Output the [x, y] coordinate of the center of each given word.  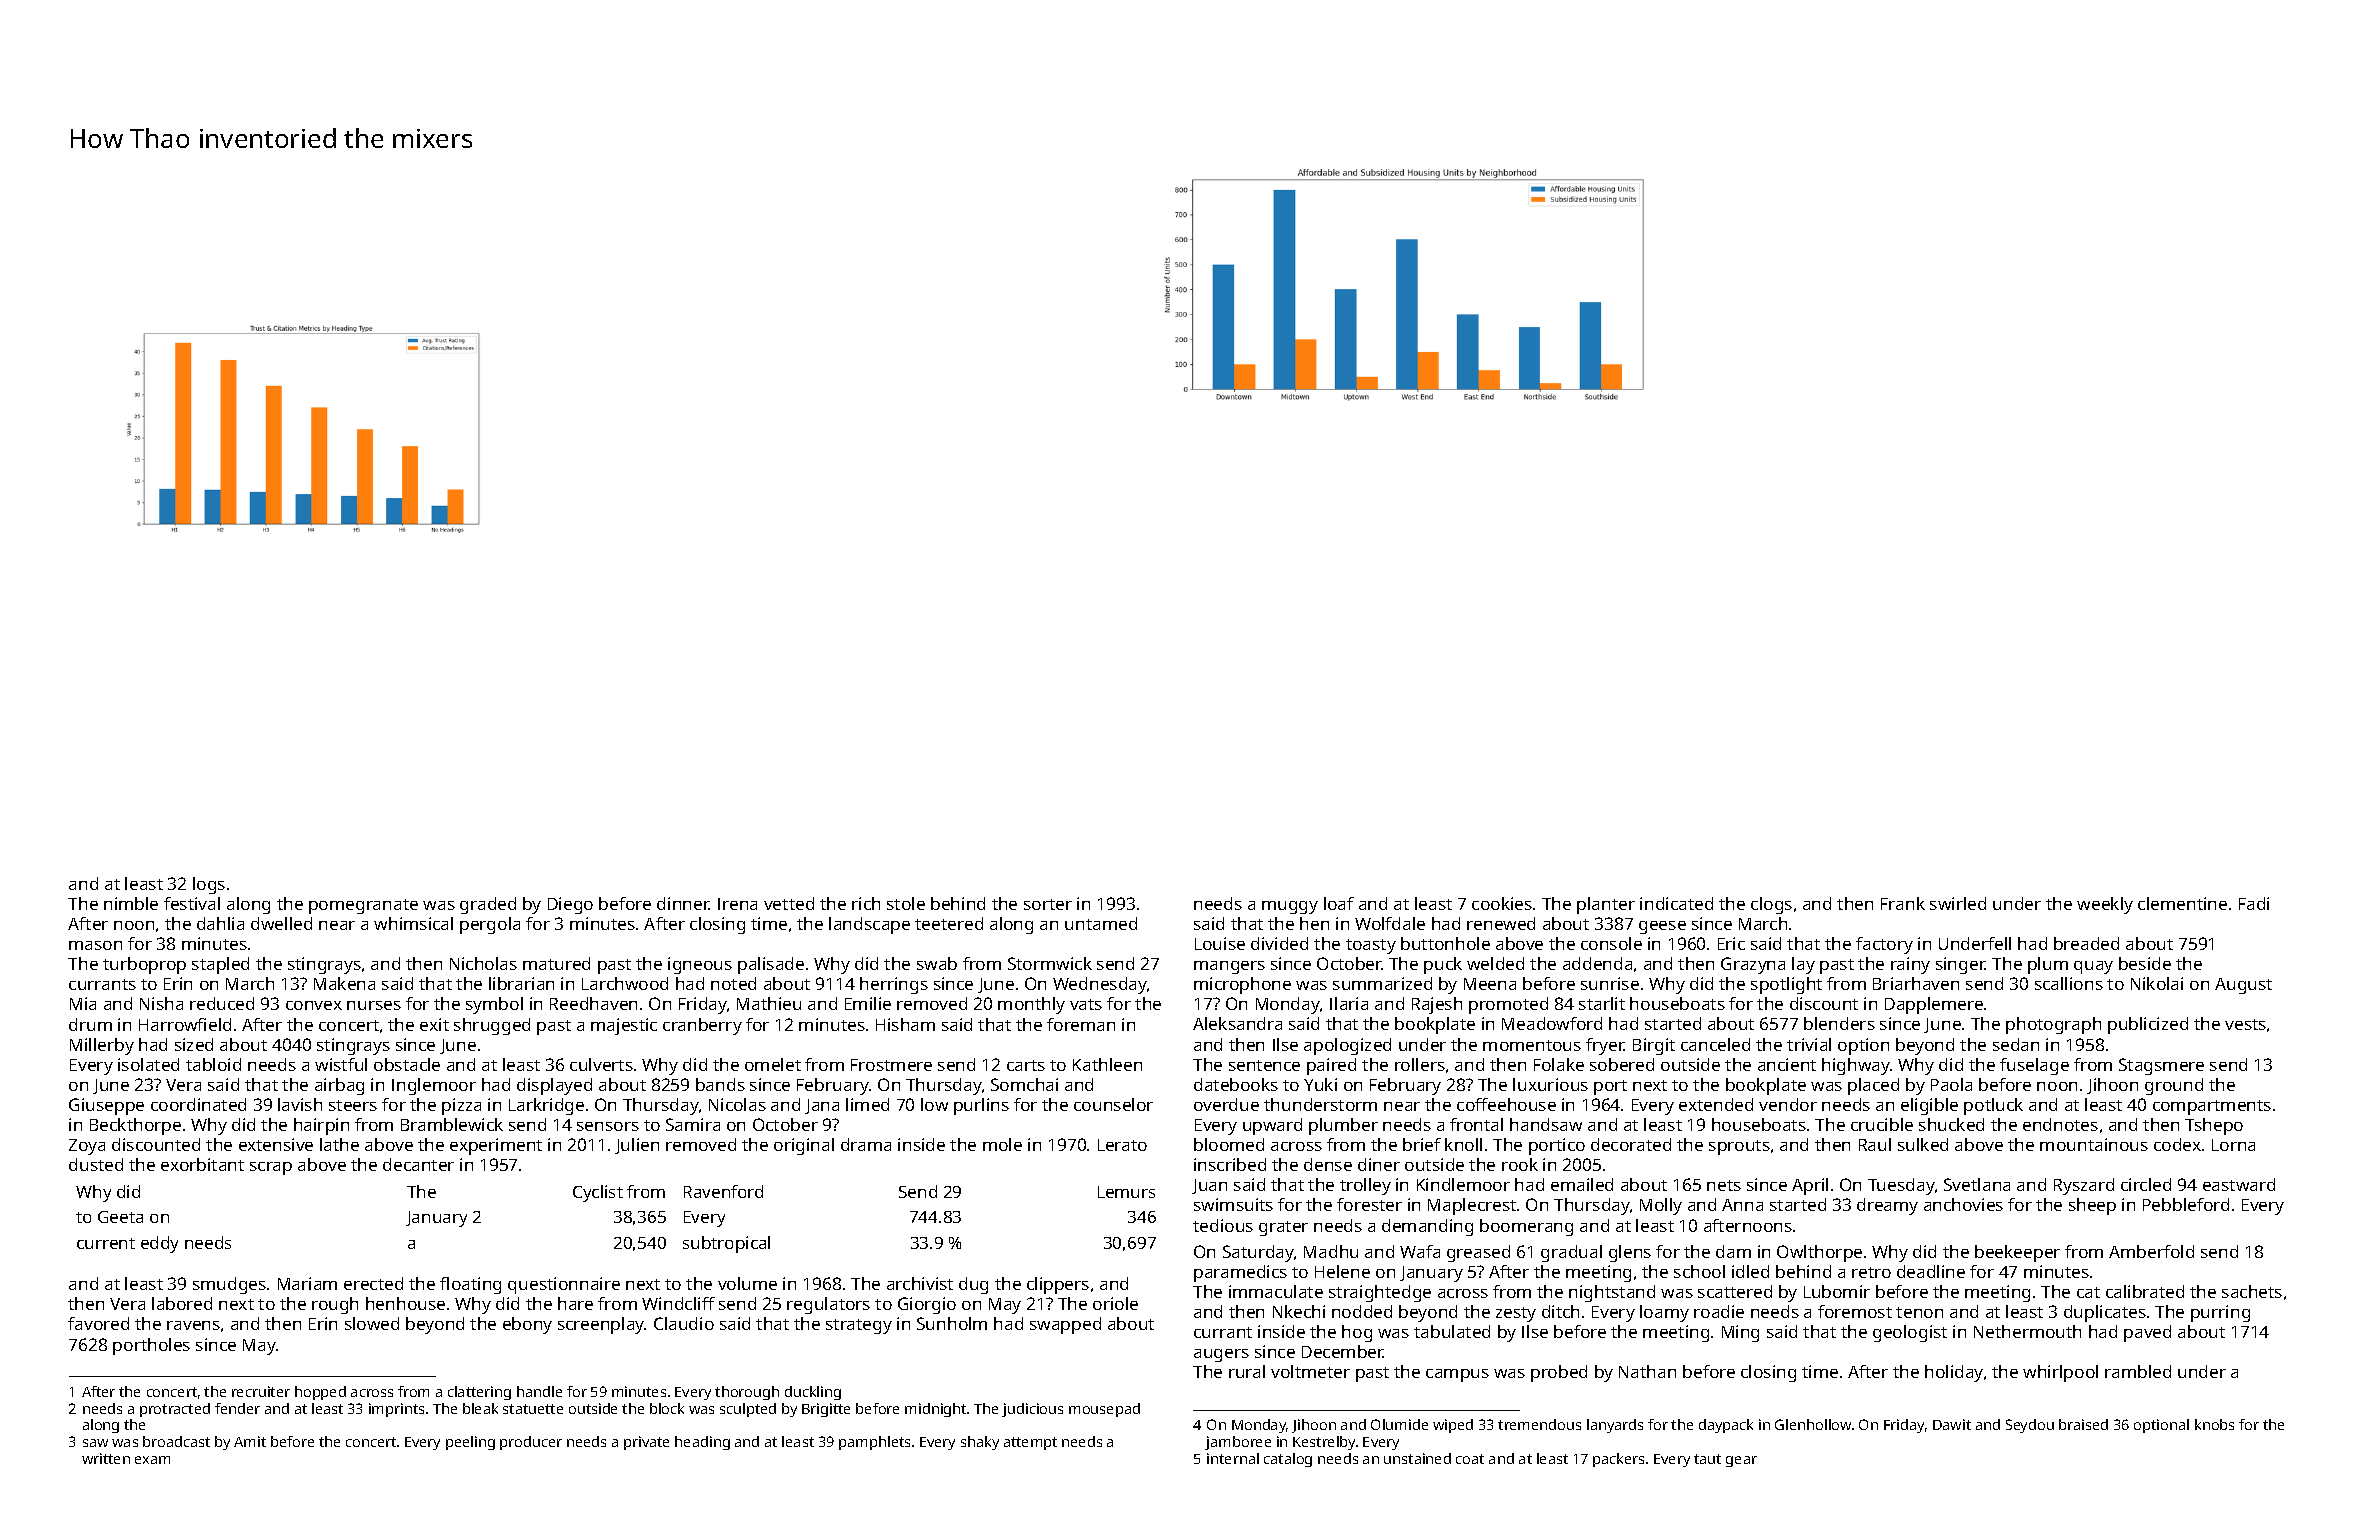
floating [470, 1285]
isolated [148, 1064]
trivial [1809, 1044]
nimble [131, 903]
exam [152, 1460]
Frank [1903, 903]
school [1699, 1271]
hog [1357, 1333]
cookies [1502, 903]
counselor [1113, 1104]
